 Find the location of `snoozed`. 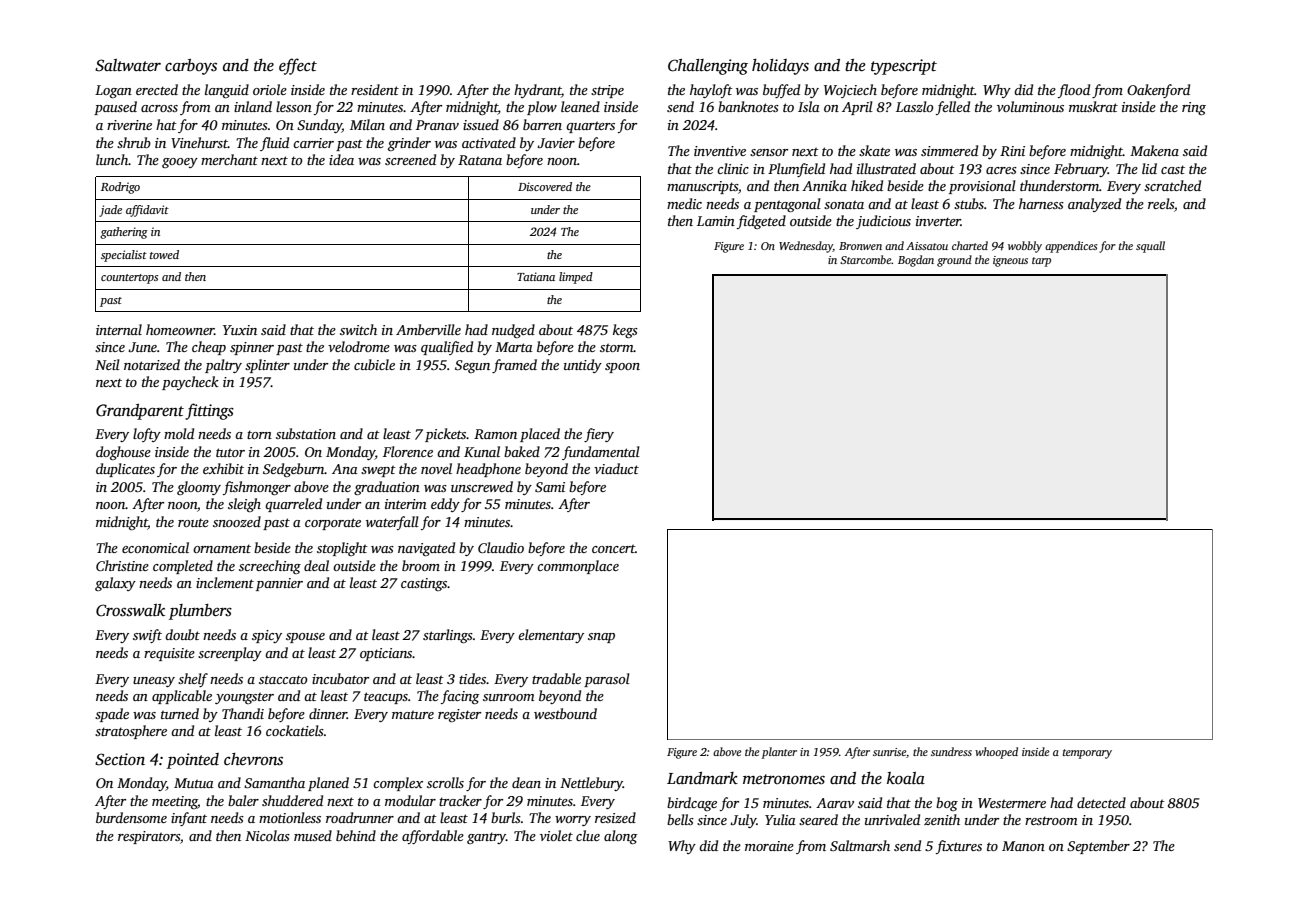

snoozed is located at coordinates (237, 521).
